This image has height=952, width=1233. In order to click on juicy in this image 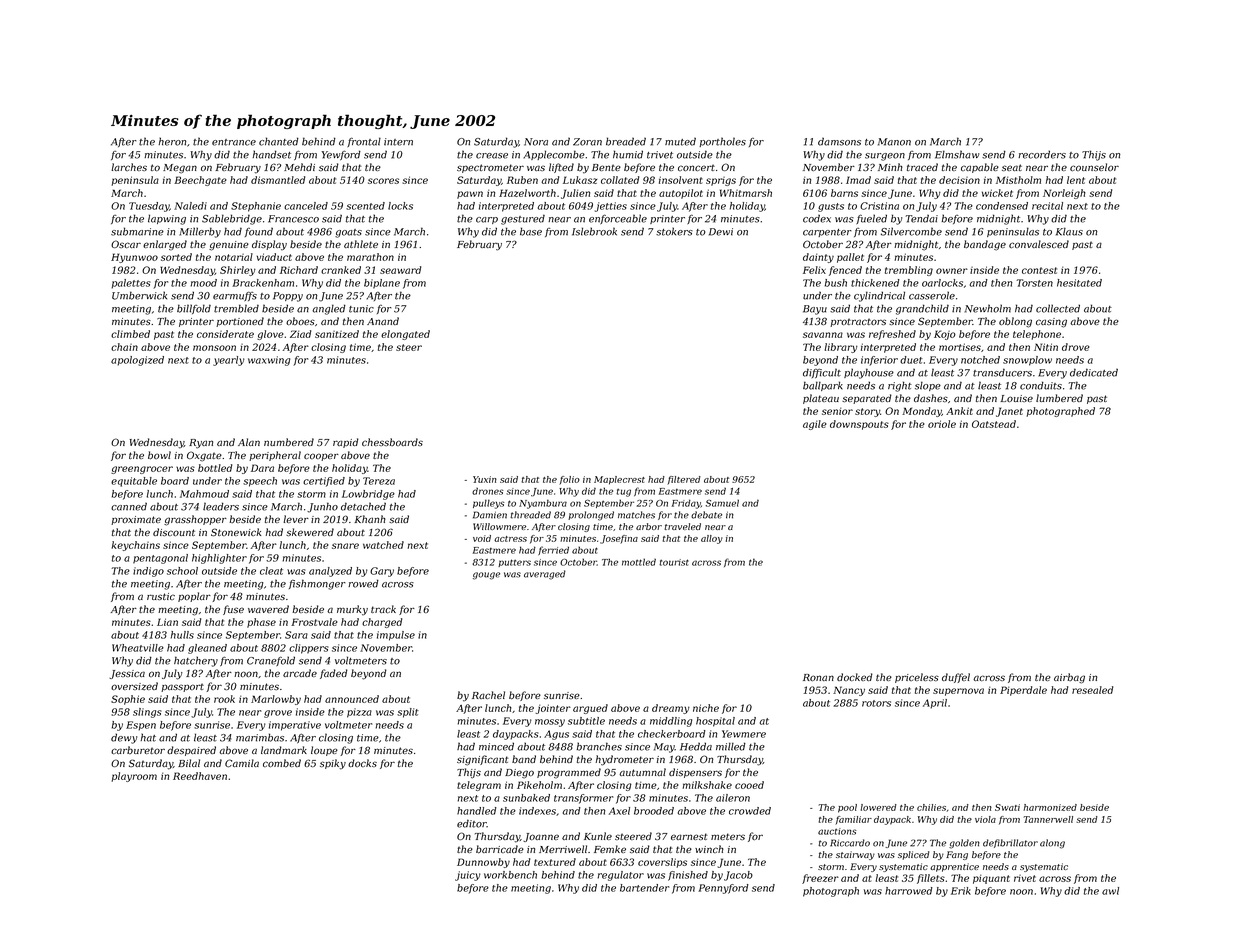, I will do `click(468, 876)`.
